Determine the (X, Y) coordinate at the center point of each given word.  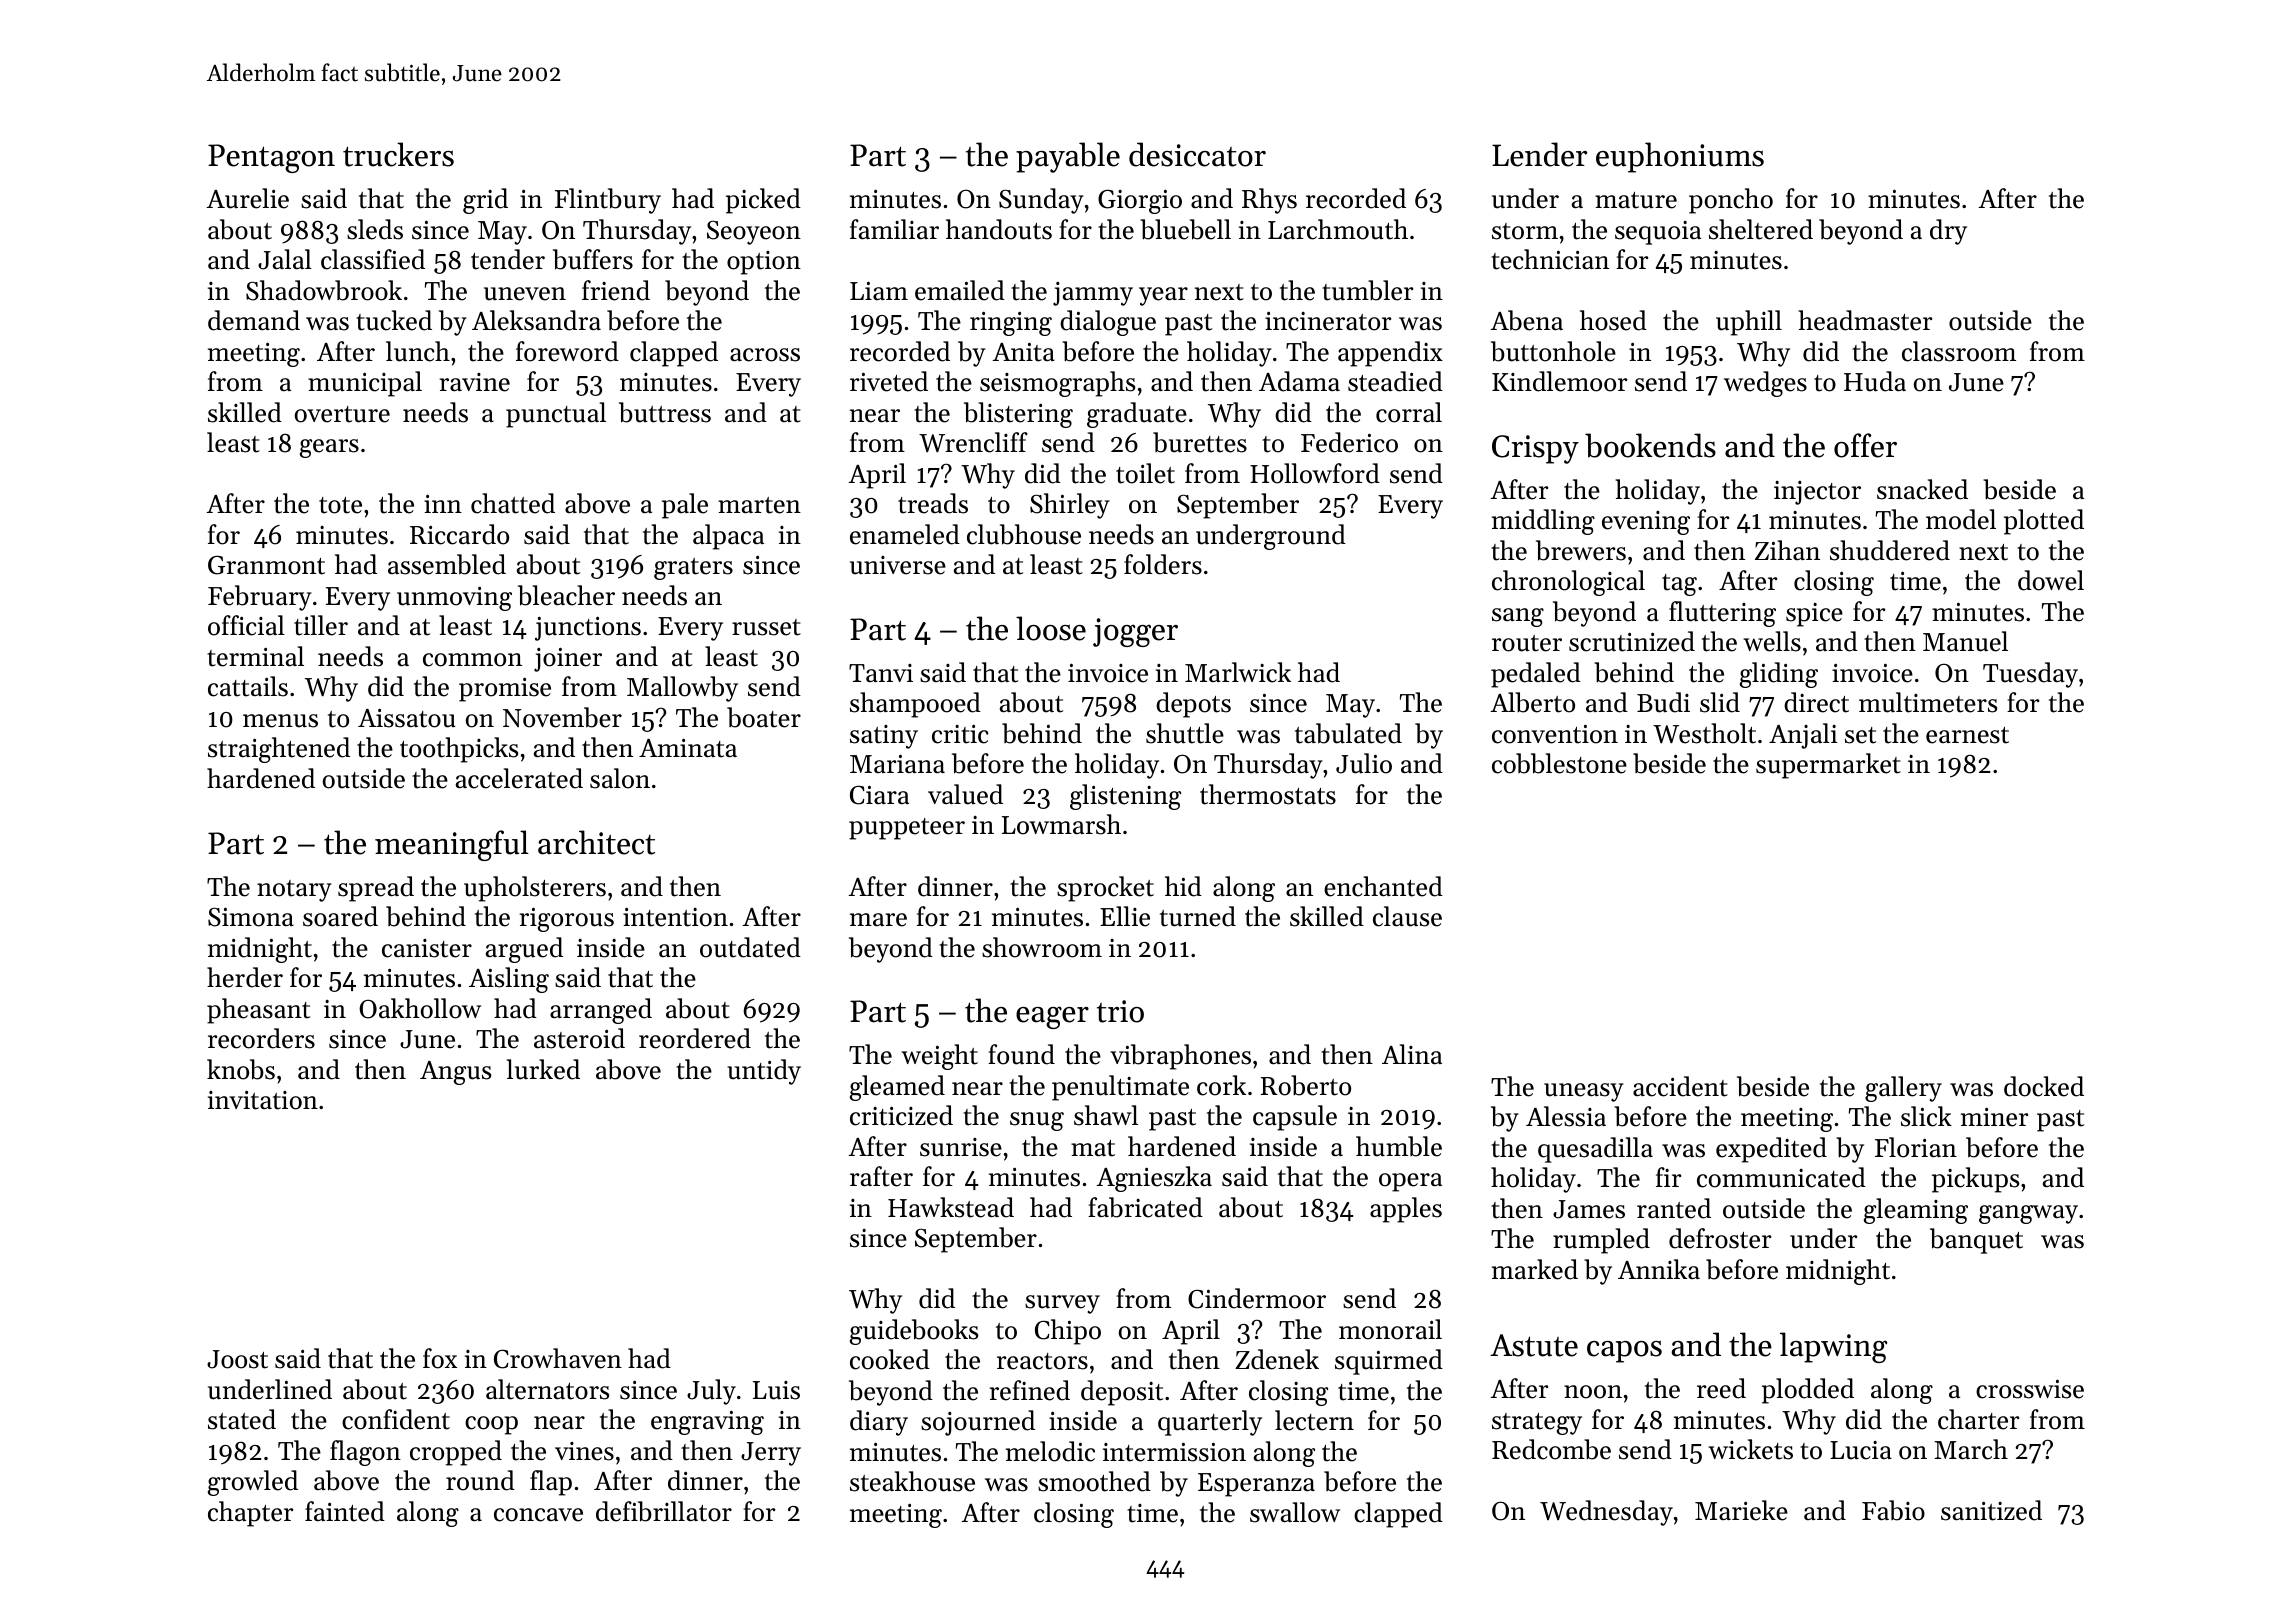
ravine (475, 382)
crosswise (2030, 1389)
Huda (1875, 381)
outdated (750, 947)
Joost (237, 1359)
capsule (1295, 1118)
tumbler (1367, 290)
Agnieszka (1154, 1179)
